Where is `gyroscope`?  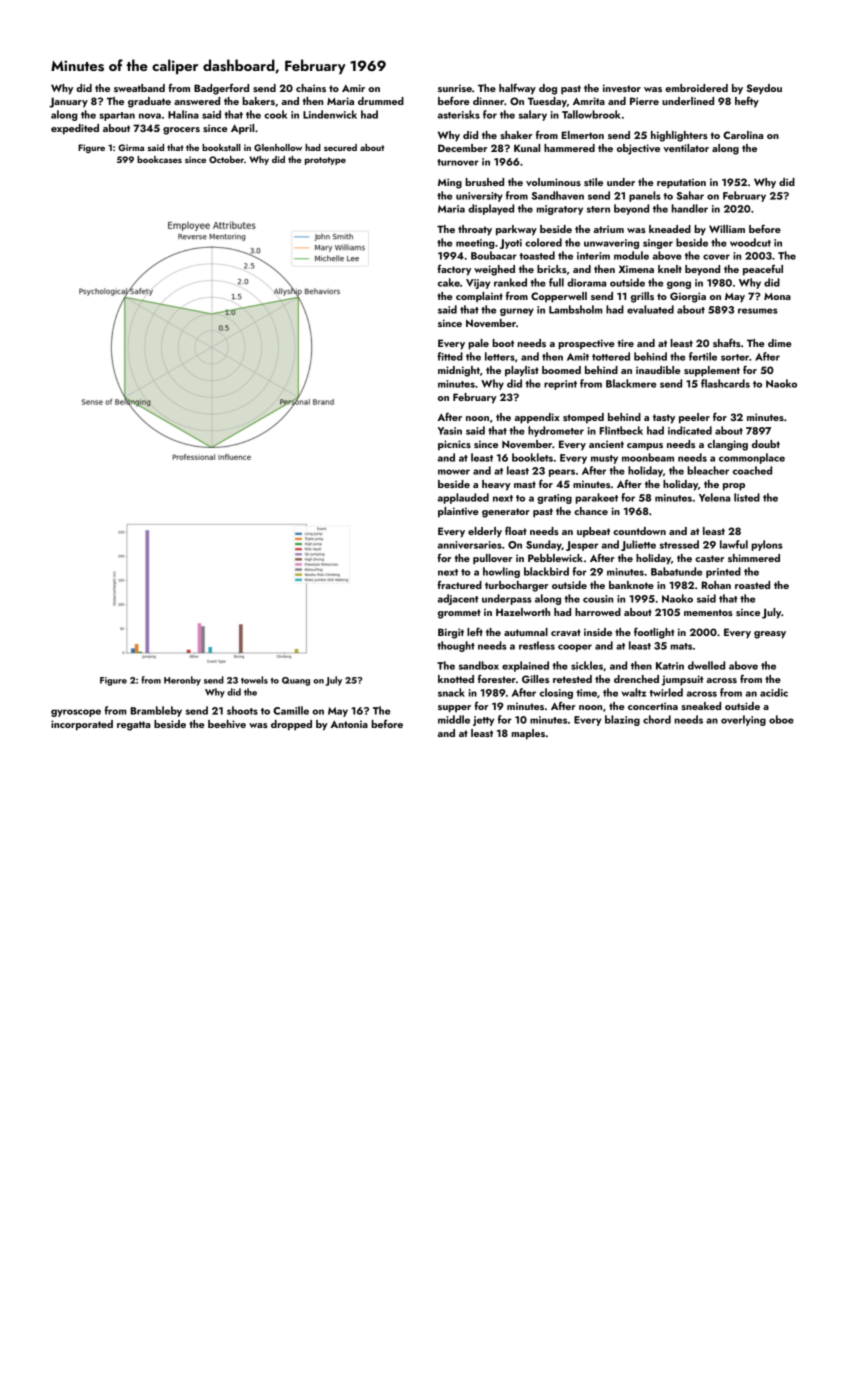 gyroscope is located at coordinates (76, 713).
